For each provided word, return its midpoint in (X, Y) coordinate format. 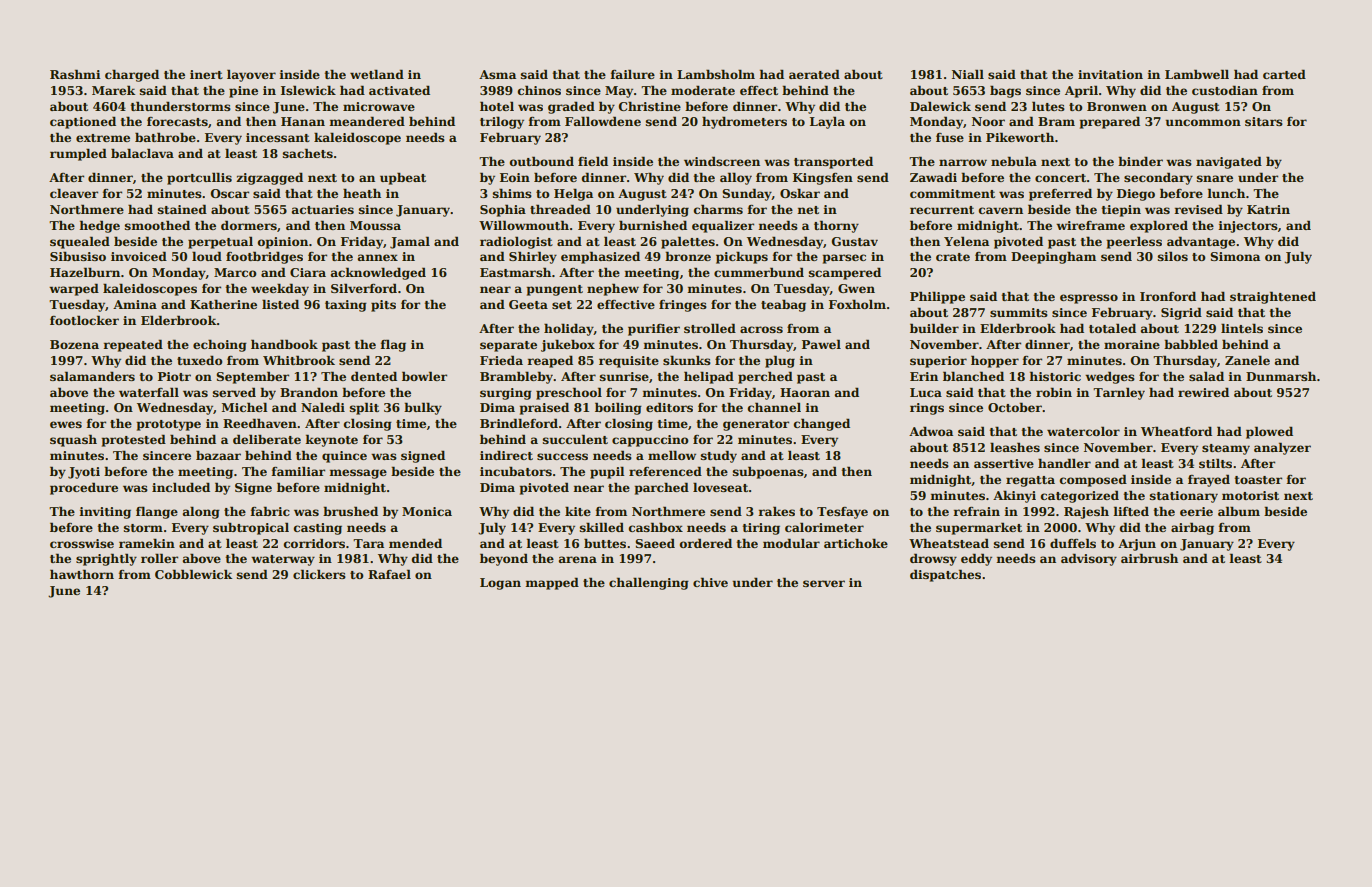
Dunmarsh (1281, 376)
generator (756, 425)
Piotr (174, 376)
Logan (500, 584)
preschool (569, 393)
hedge (99, 226)
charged (132, 75)
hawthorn (82, 574)
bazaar (218, 455)
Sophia (503, 210)
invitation (1110, 74)
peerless (1134, 242)
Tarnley (1119, 393)
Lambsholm (716, 74)
